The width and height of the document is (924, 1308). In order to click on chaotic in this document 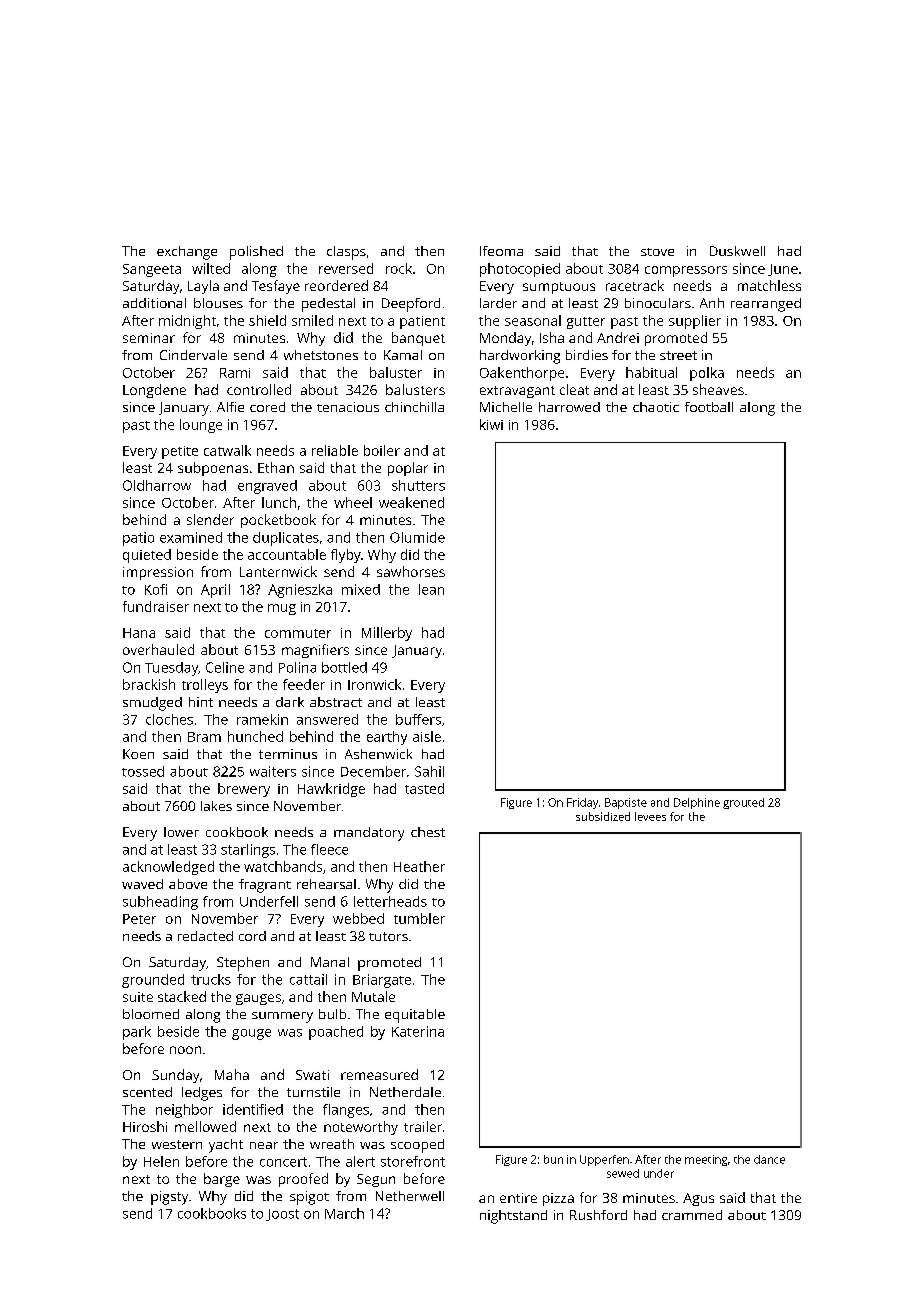, I will do `click(656, 407)`.
